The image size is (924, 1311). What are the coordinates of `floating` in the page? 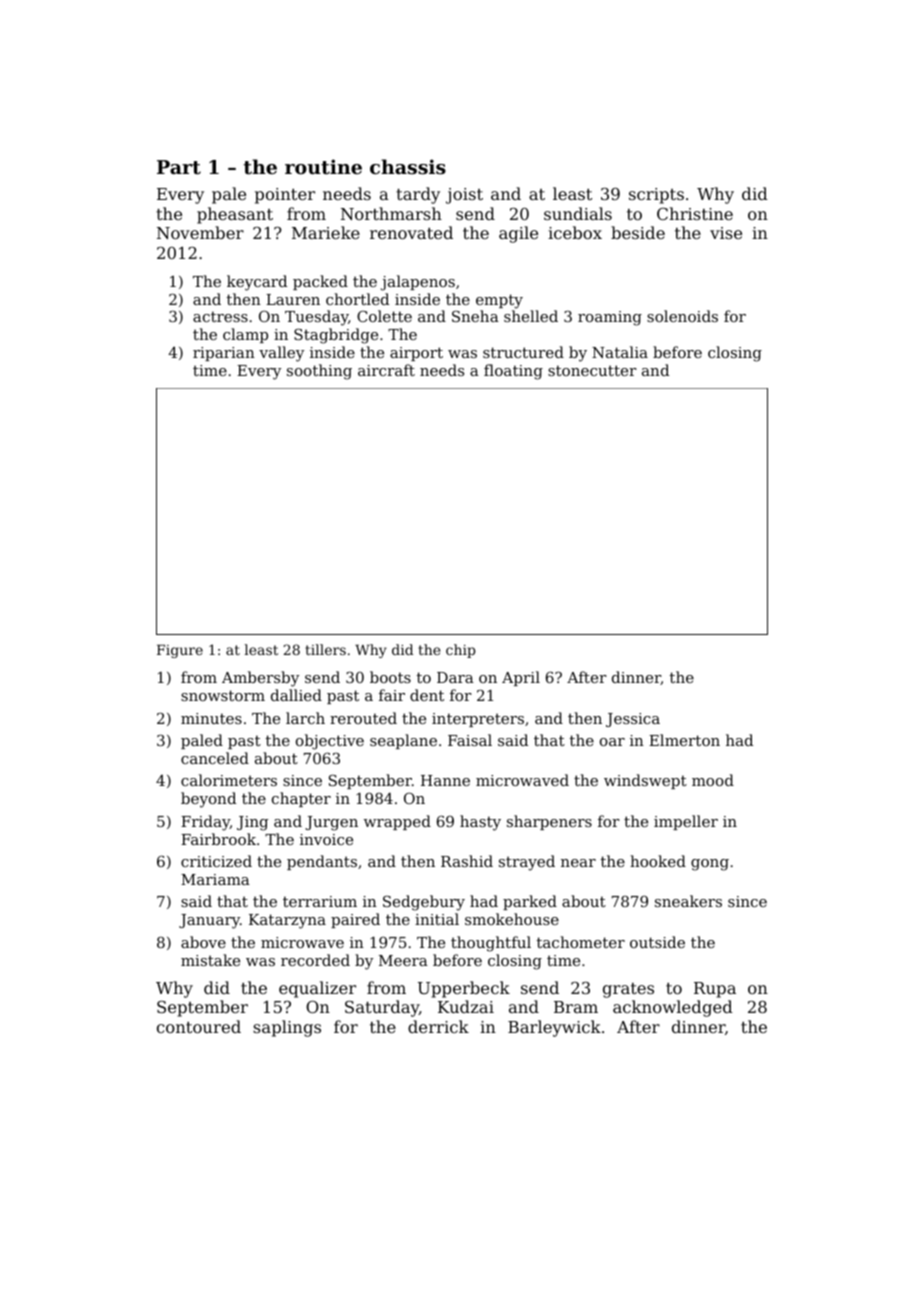 It's located at (513, 372).
